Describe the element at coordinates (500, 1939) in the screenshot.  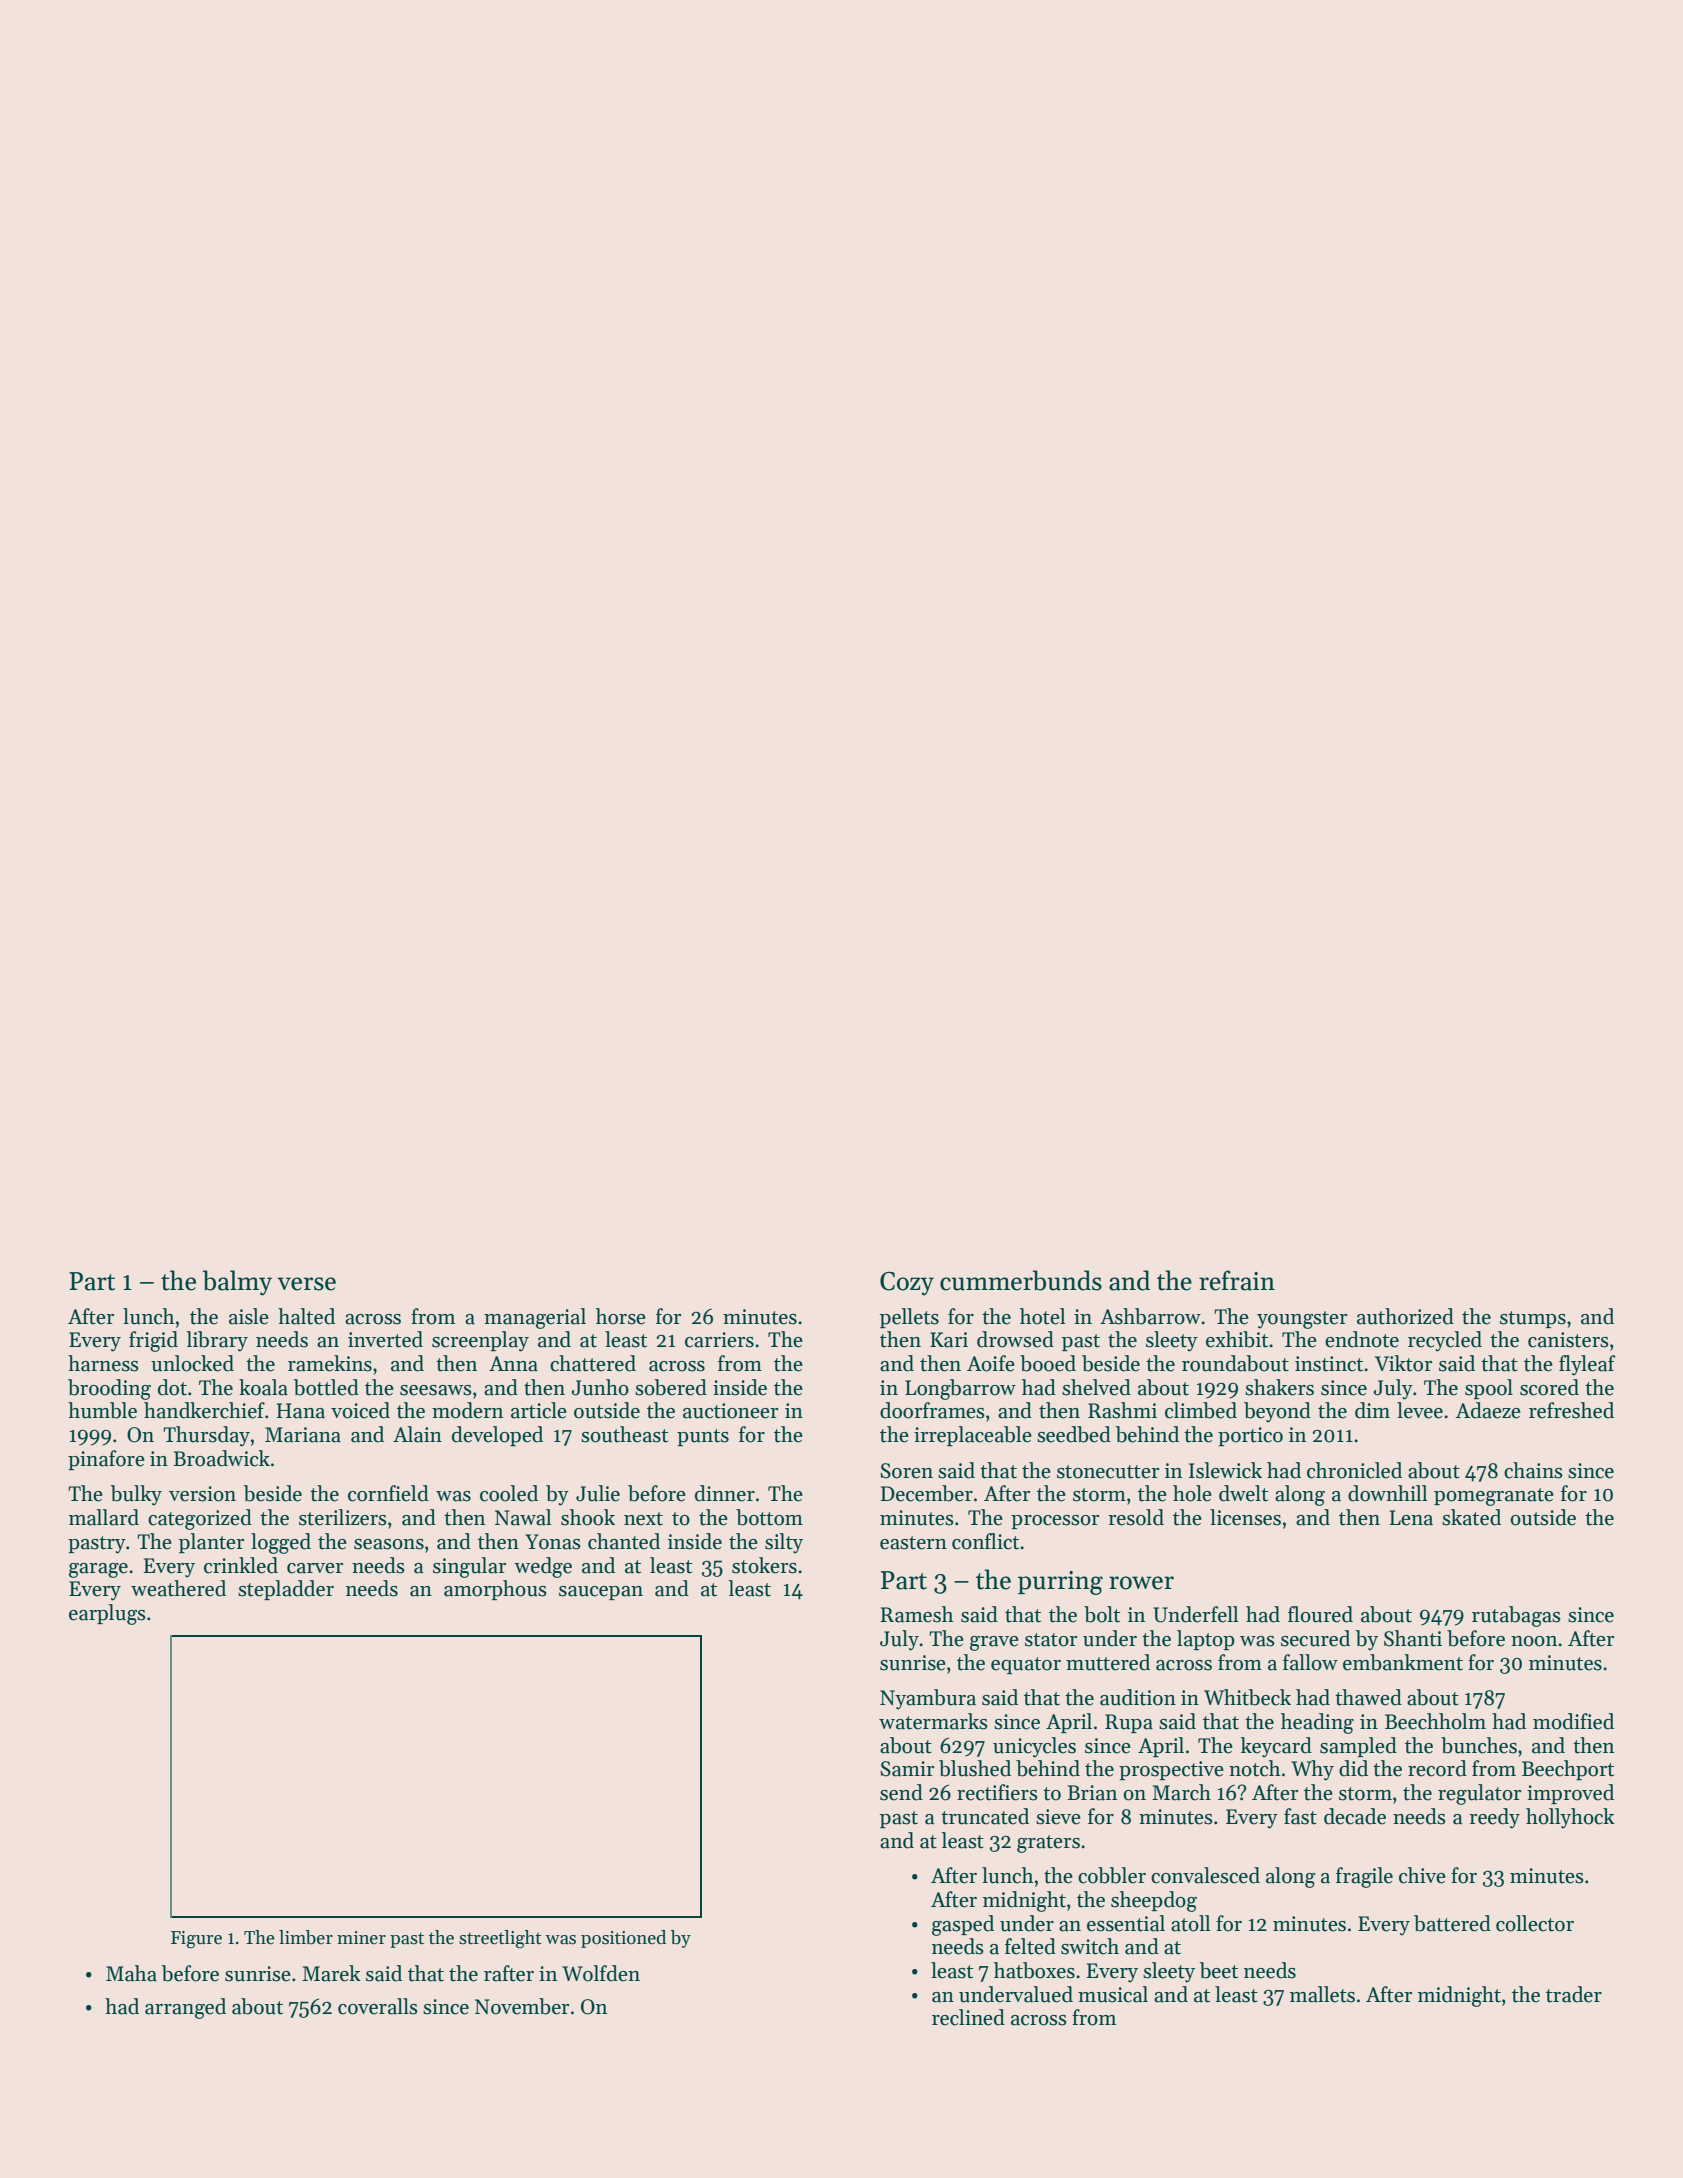
I see `streetlight` at that location.
